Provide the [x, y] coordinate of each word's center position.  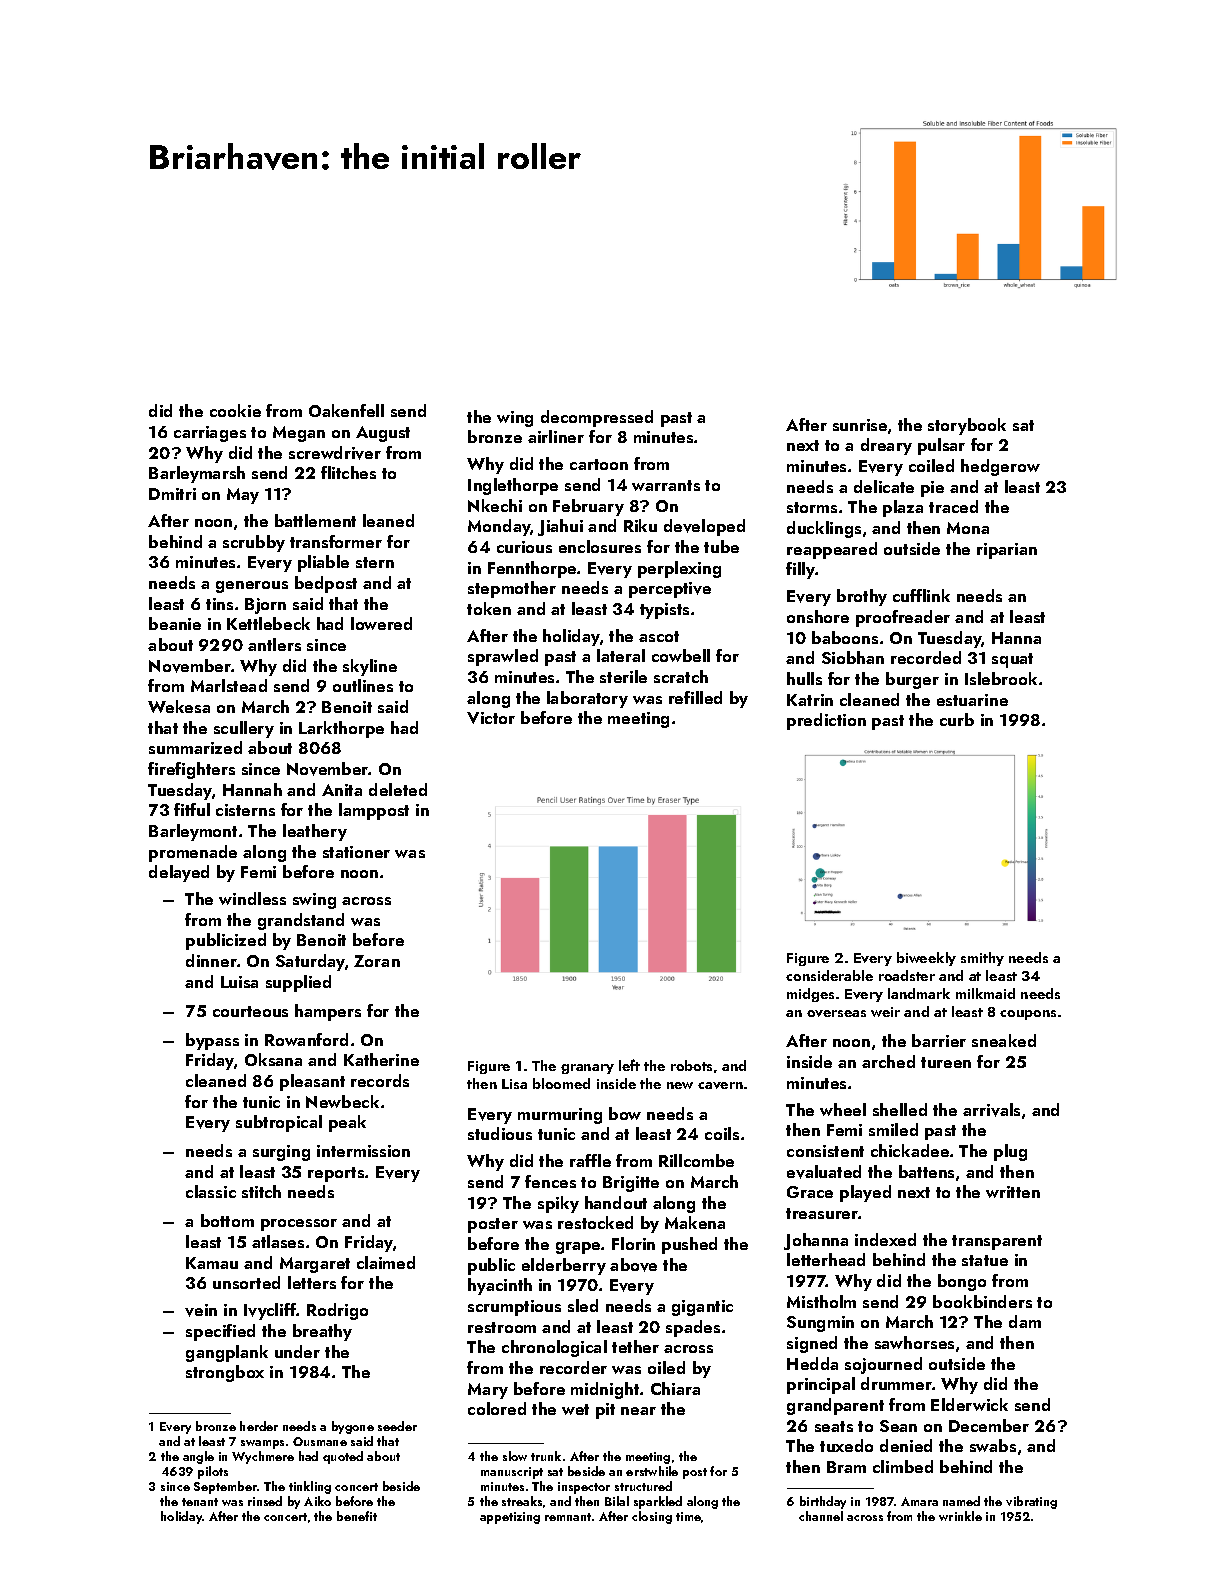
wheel [843, 1109]
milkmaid [985, 993]
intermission [363, 1151]
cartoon [599, 464]
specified [220, 1332]
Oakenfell [346, 410]
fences [550, 1181]
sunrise [860, 425]
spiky [558, 1204]
